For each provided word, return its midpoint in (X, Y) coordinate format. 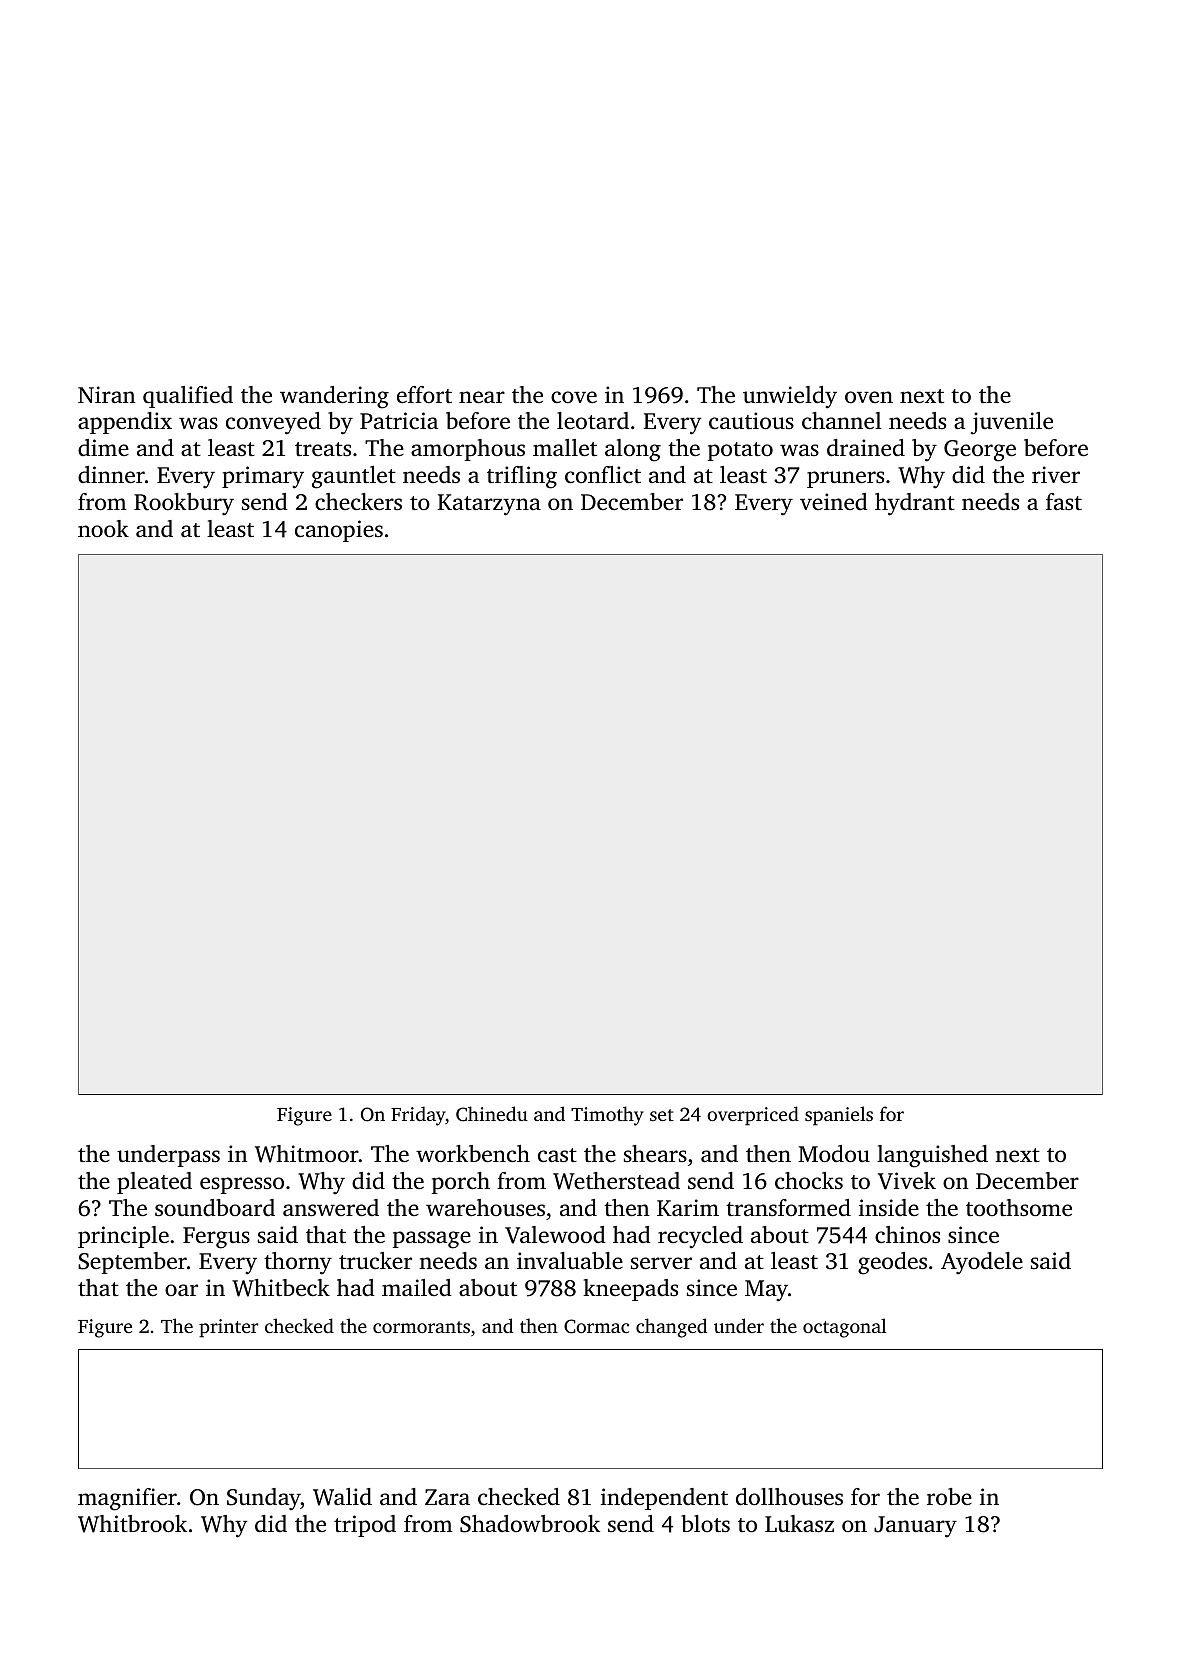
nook (103, 528)
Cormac (596, 1326)
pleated (154, 1183)
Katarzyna (489, 505)
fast (1064, 501)
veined (834, 502)
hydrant (915, 504)
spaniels (839, 1116)
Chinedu (492, 1114)
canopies (339, 531)
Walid (342, 1497)
